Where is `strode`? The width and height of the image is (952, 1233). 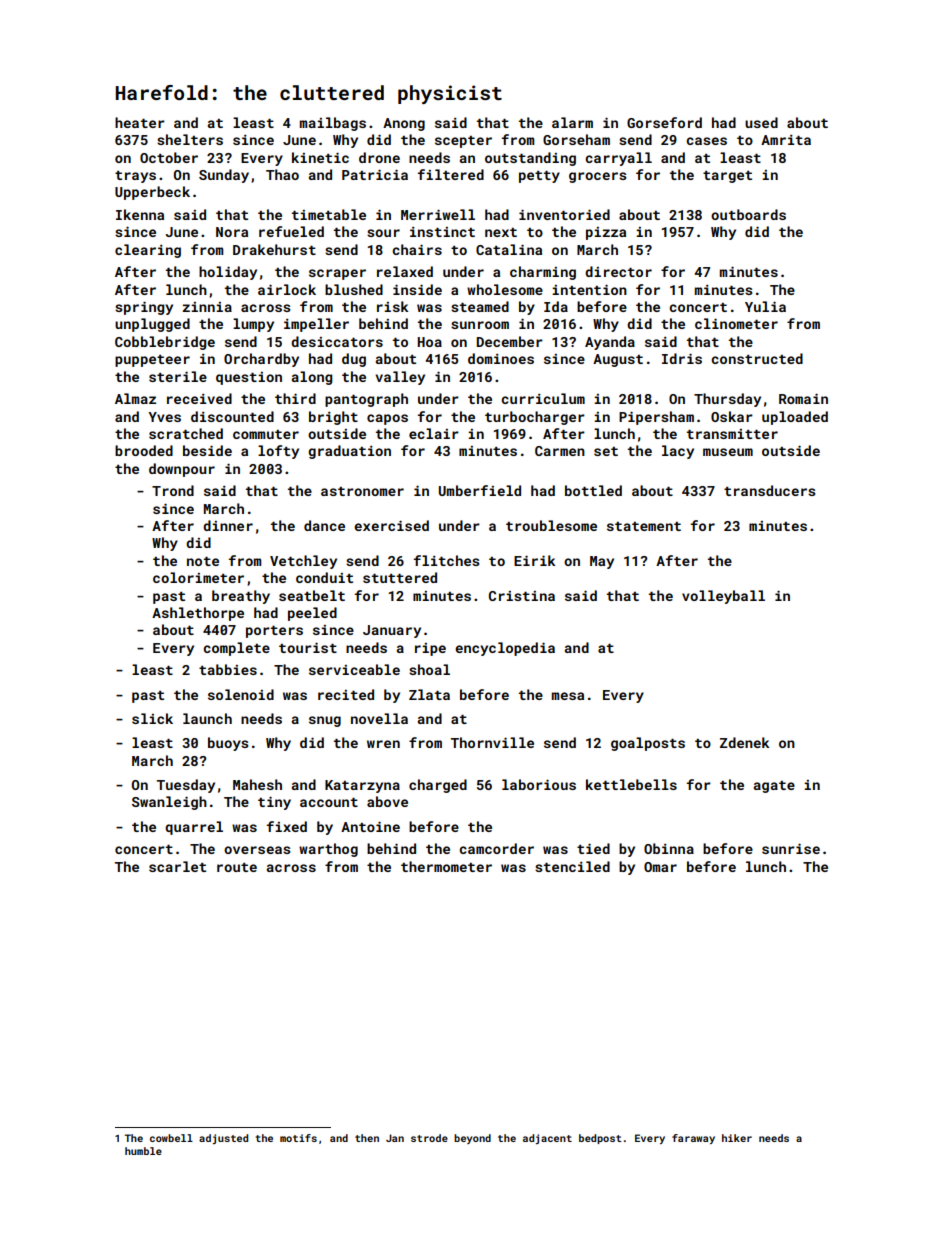
strode is located at coordinates (429, 1138).
